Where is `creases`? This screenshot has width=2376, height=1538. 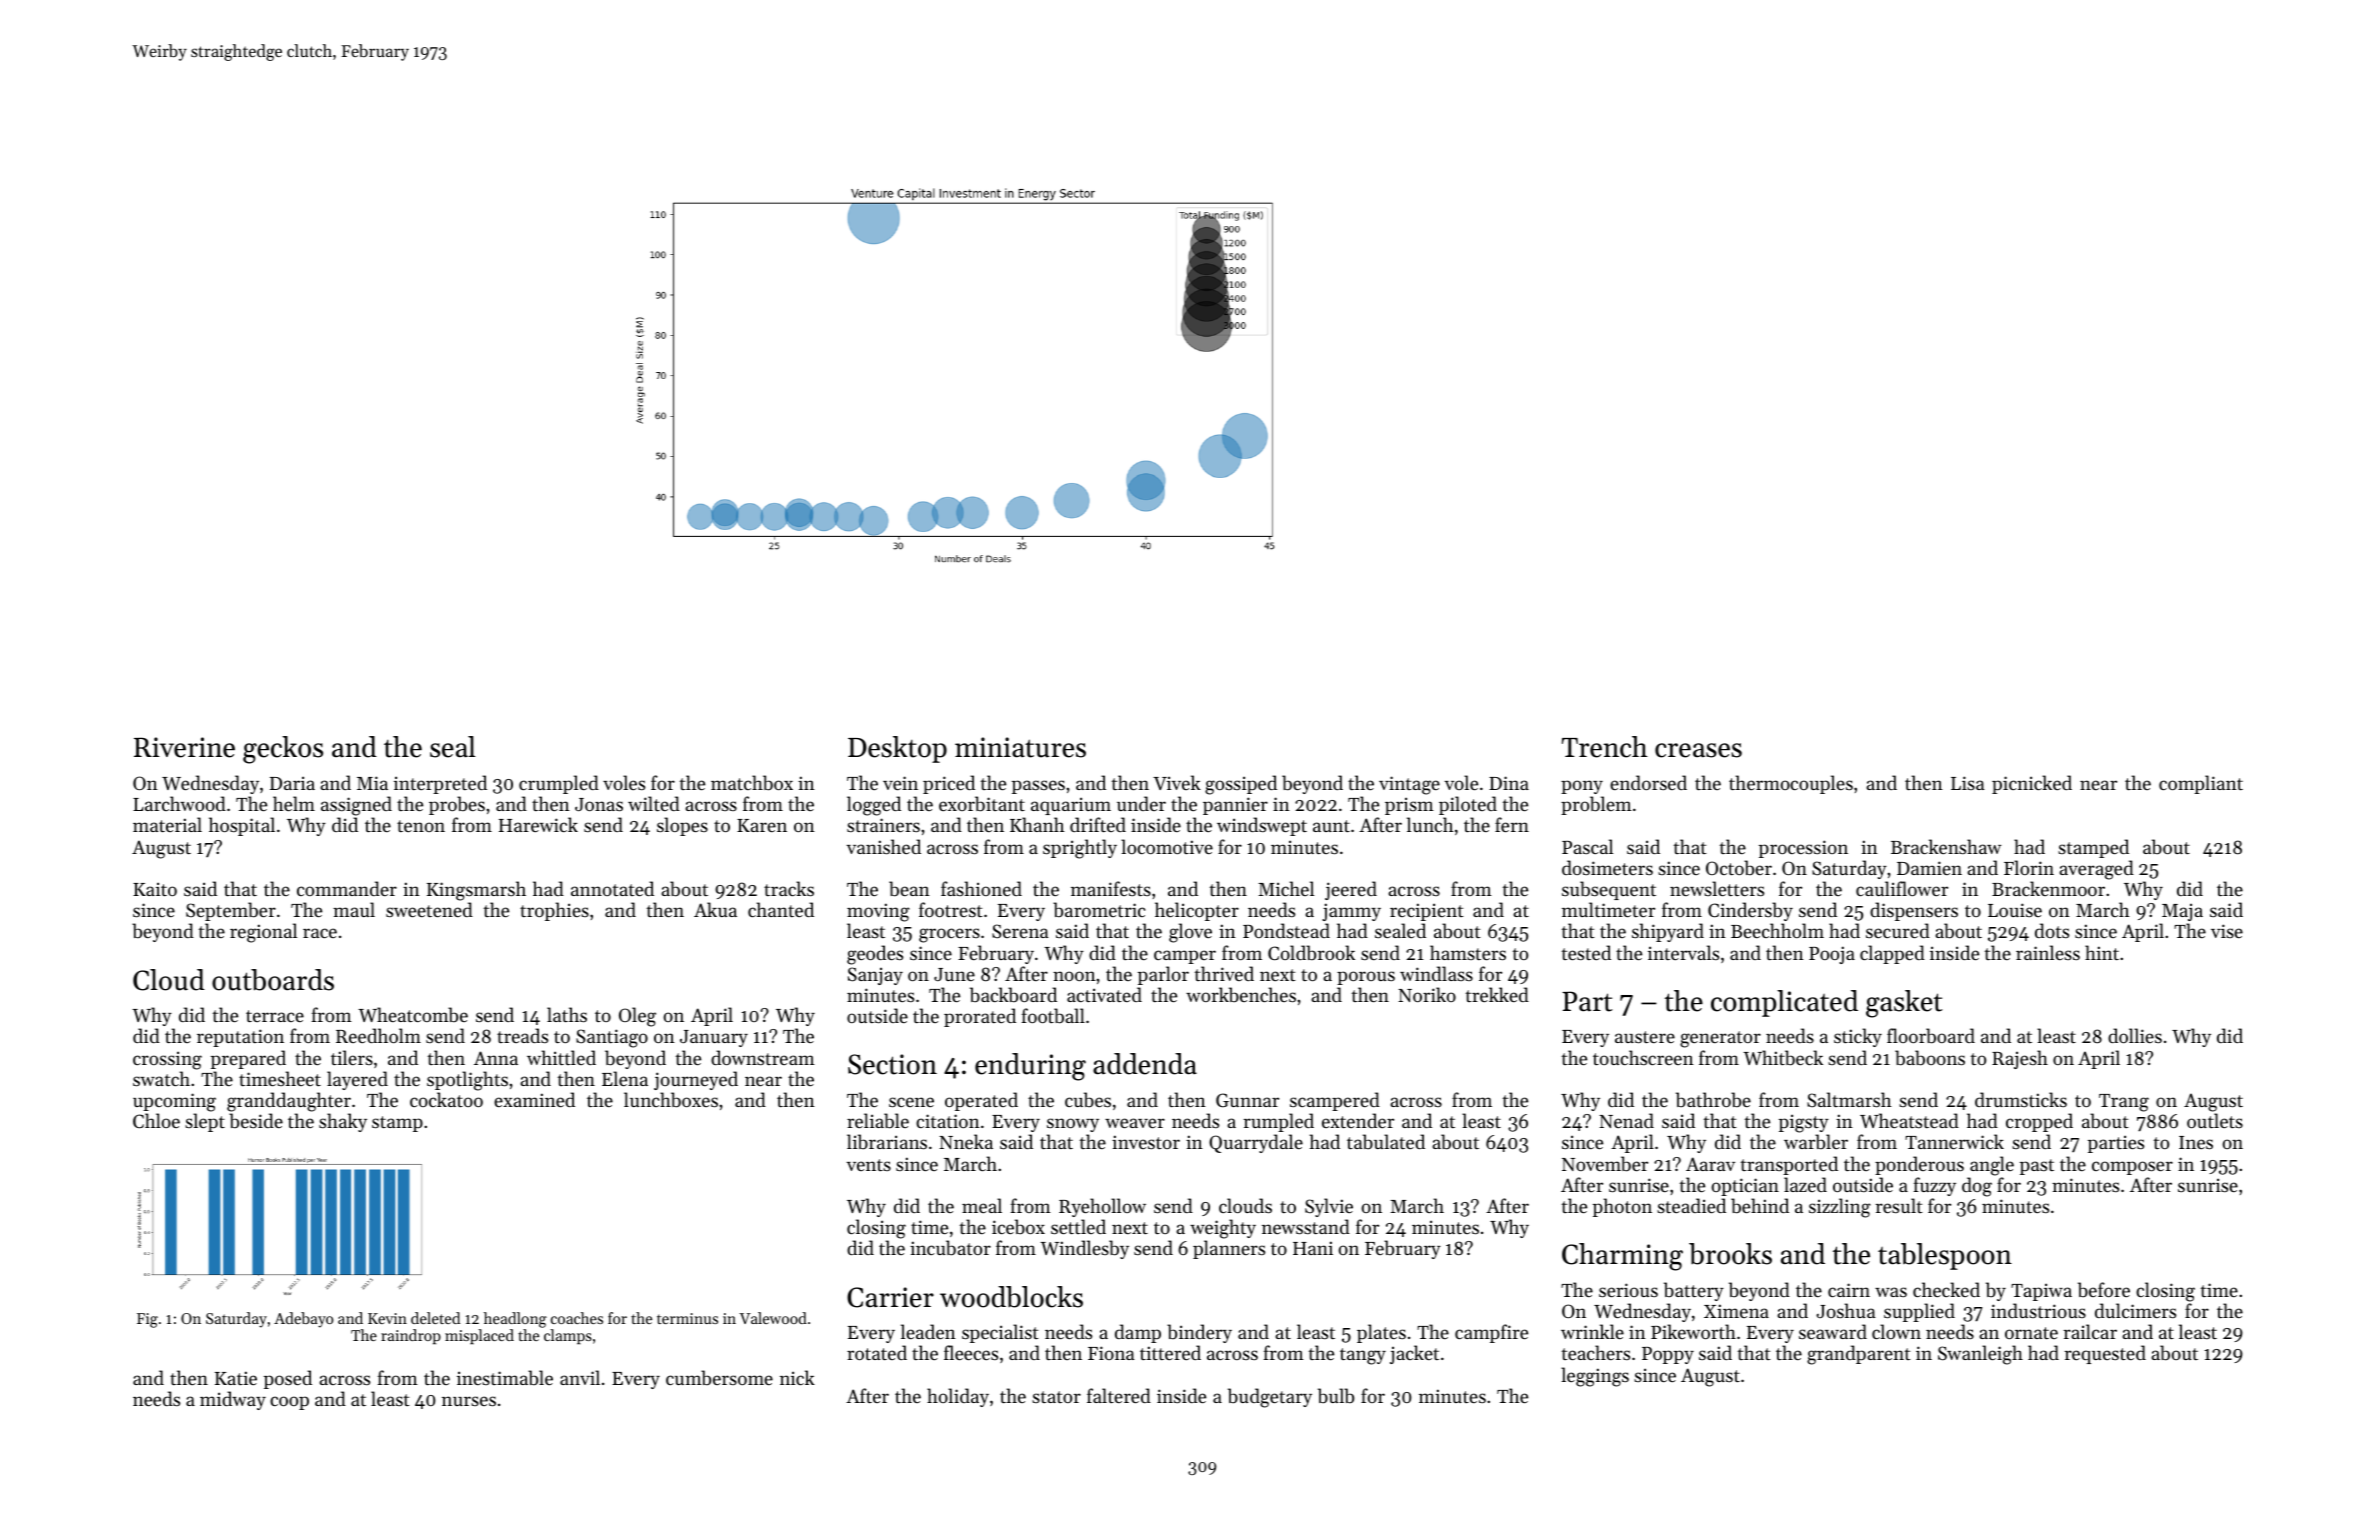 creases is located at coordinates (1698, 750).
